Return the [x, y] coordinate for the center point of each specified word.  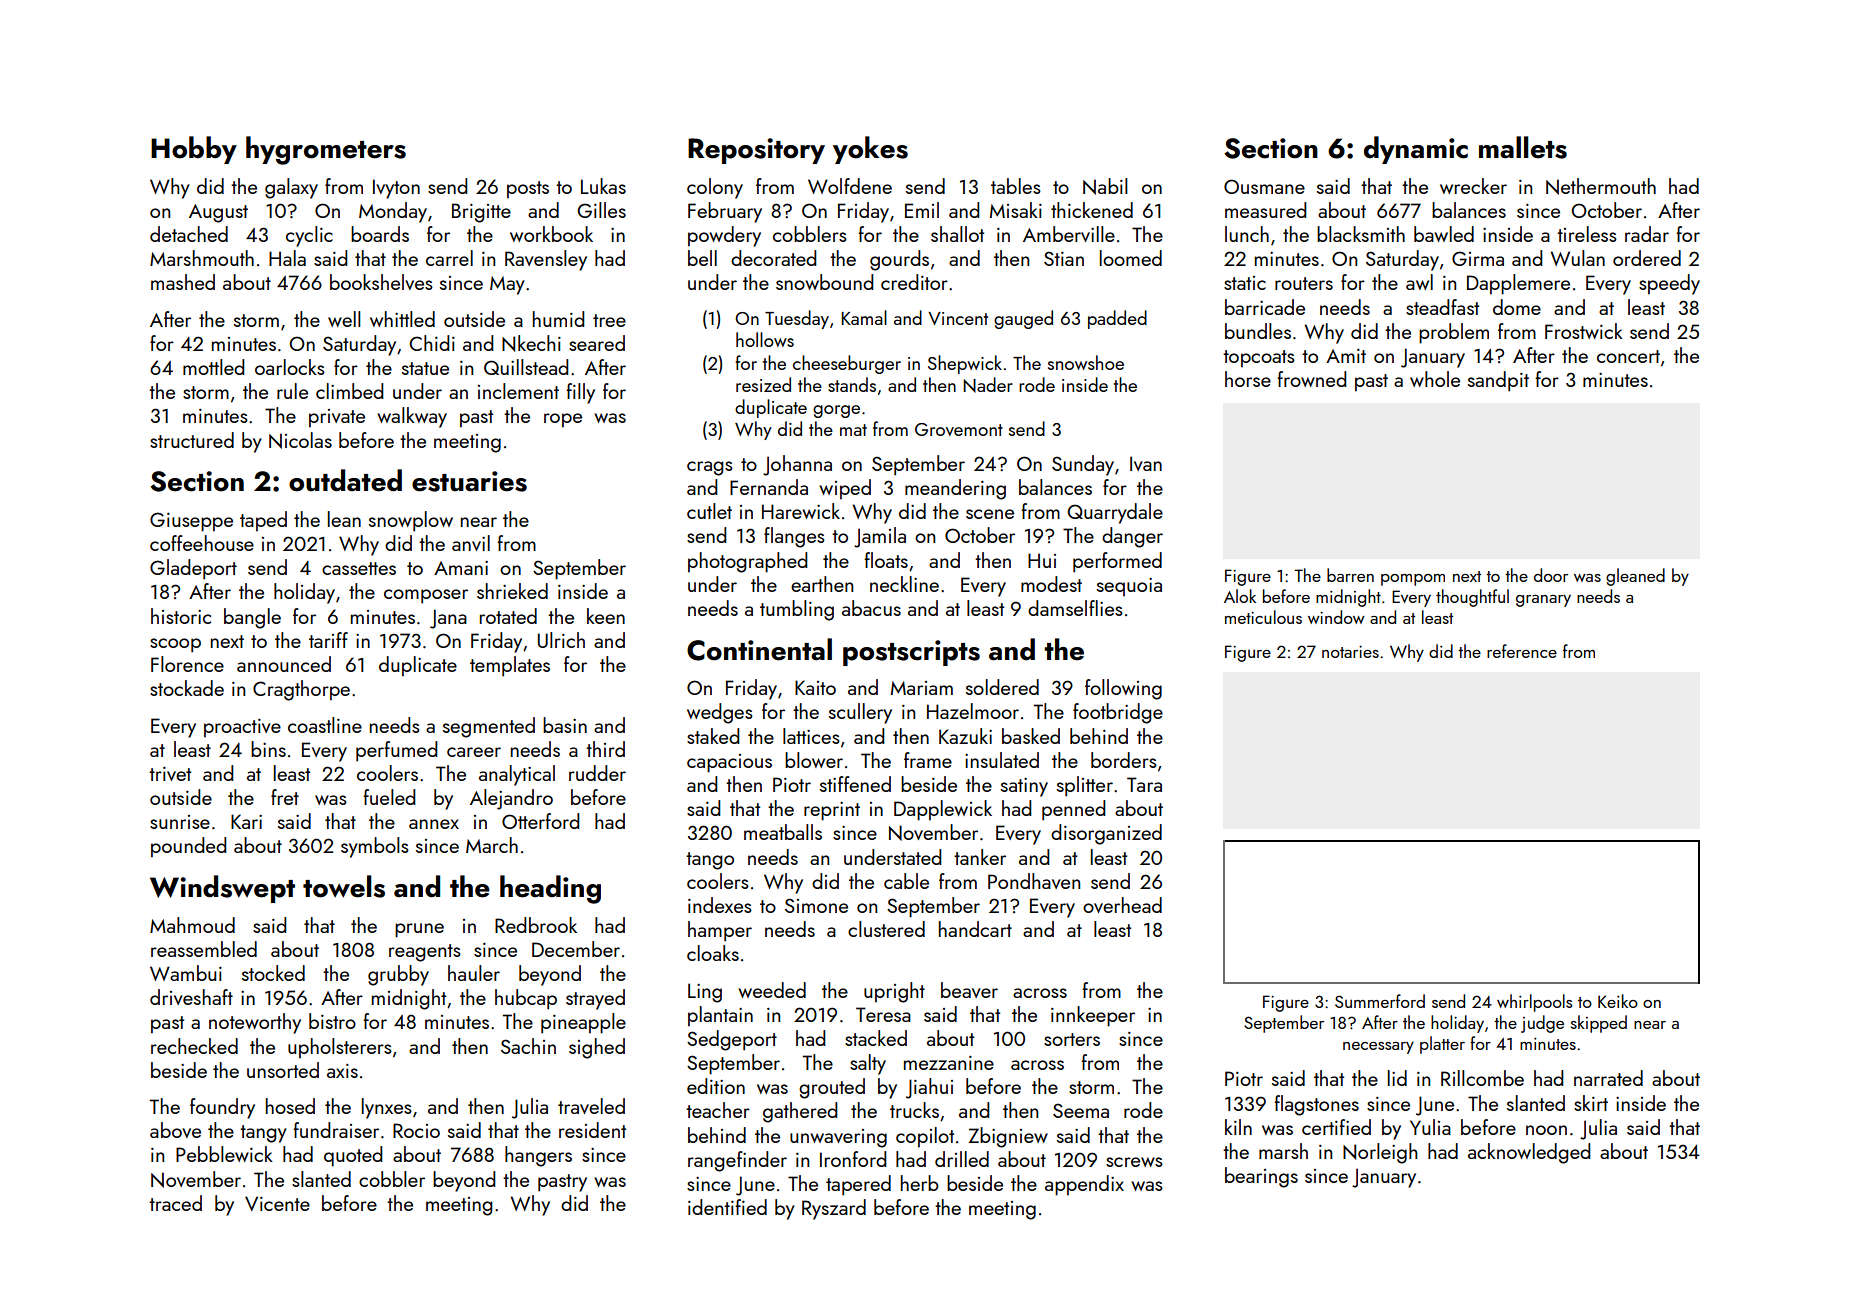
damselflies [1075, 608]
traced [175, 1203]
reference [1522, 651]
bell [702, 258]
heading [550, 889]
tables [1016, 186]
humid [558, 319]
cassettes [359, 568]
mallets [1523, 147]
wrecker [1473, 186]
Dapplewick [943, 810]
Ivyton [396, 189]
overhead [1122, 905]
